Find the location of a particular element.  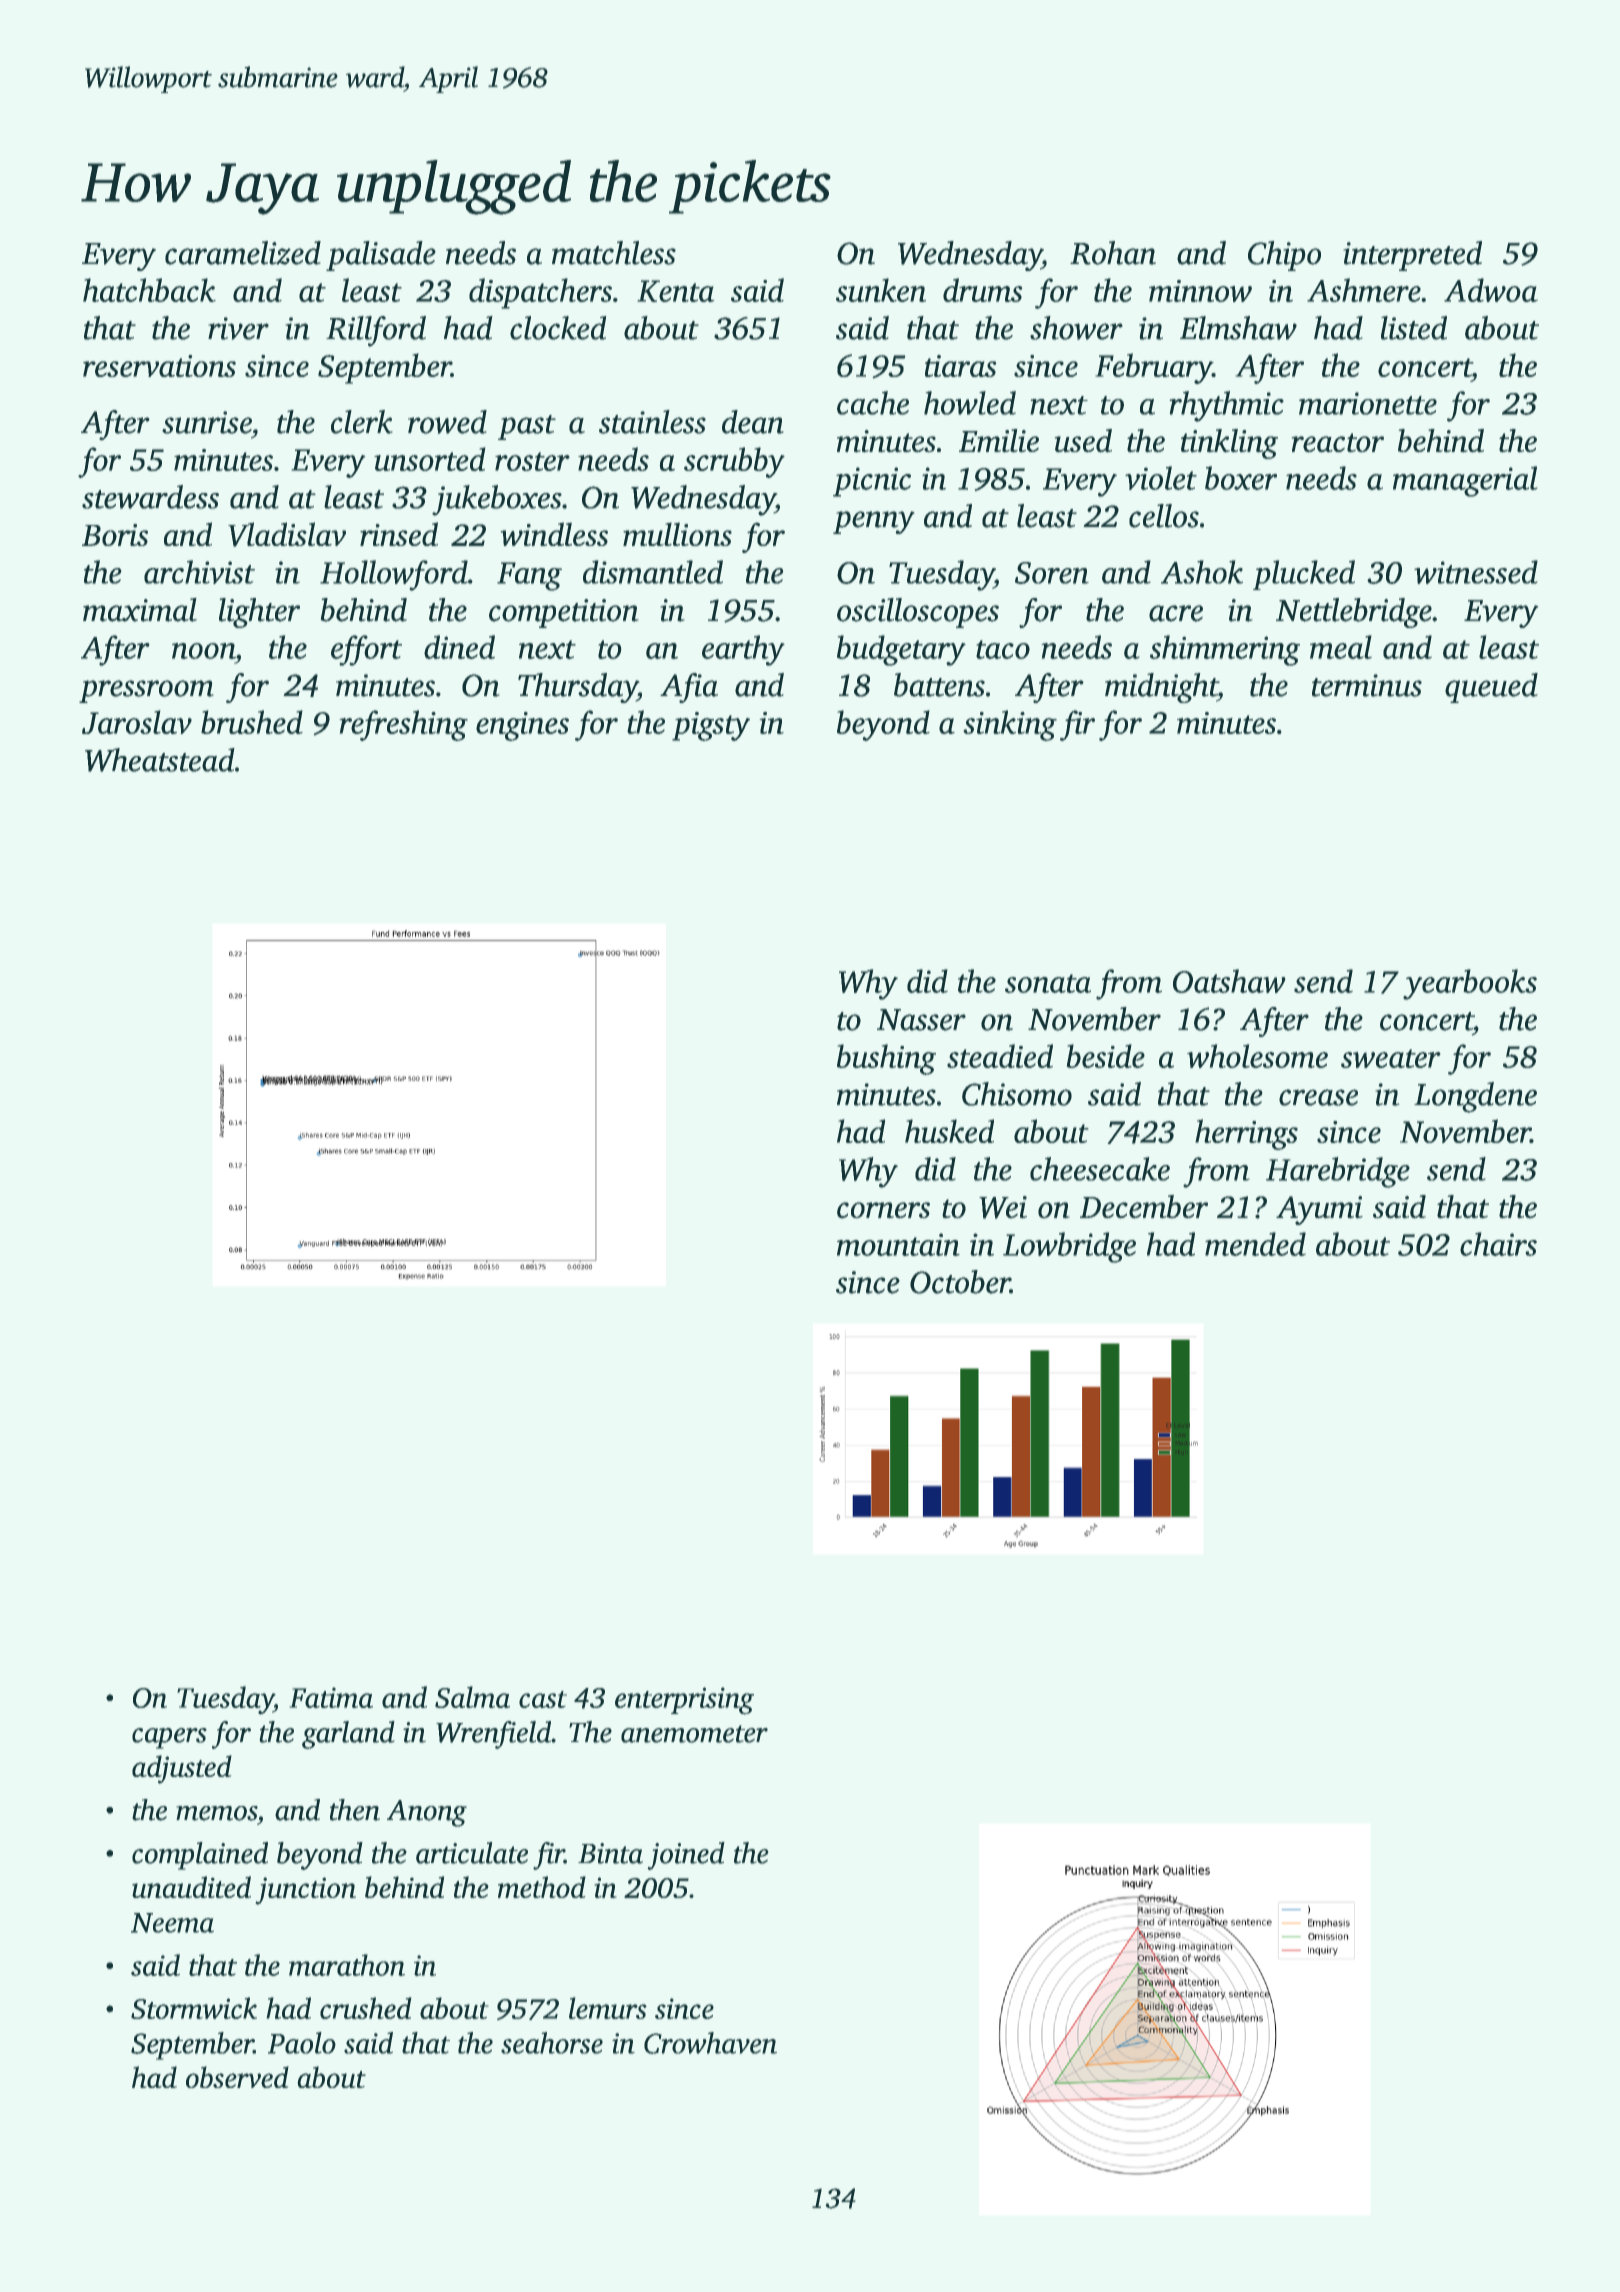

Crowhaven is located at coordinates (710, 2043).
